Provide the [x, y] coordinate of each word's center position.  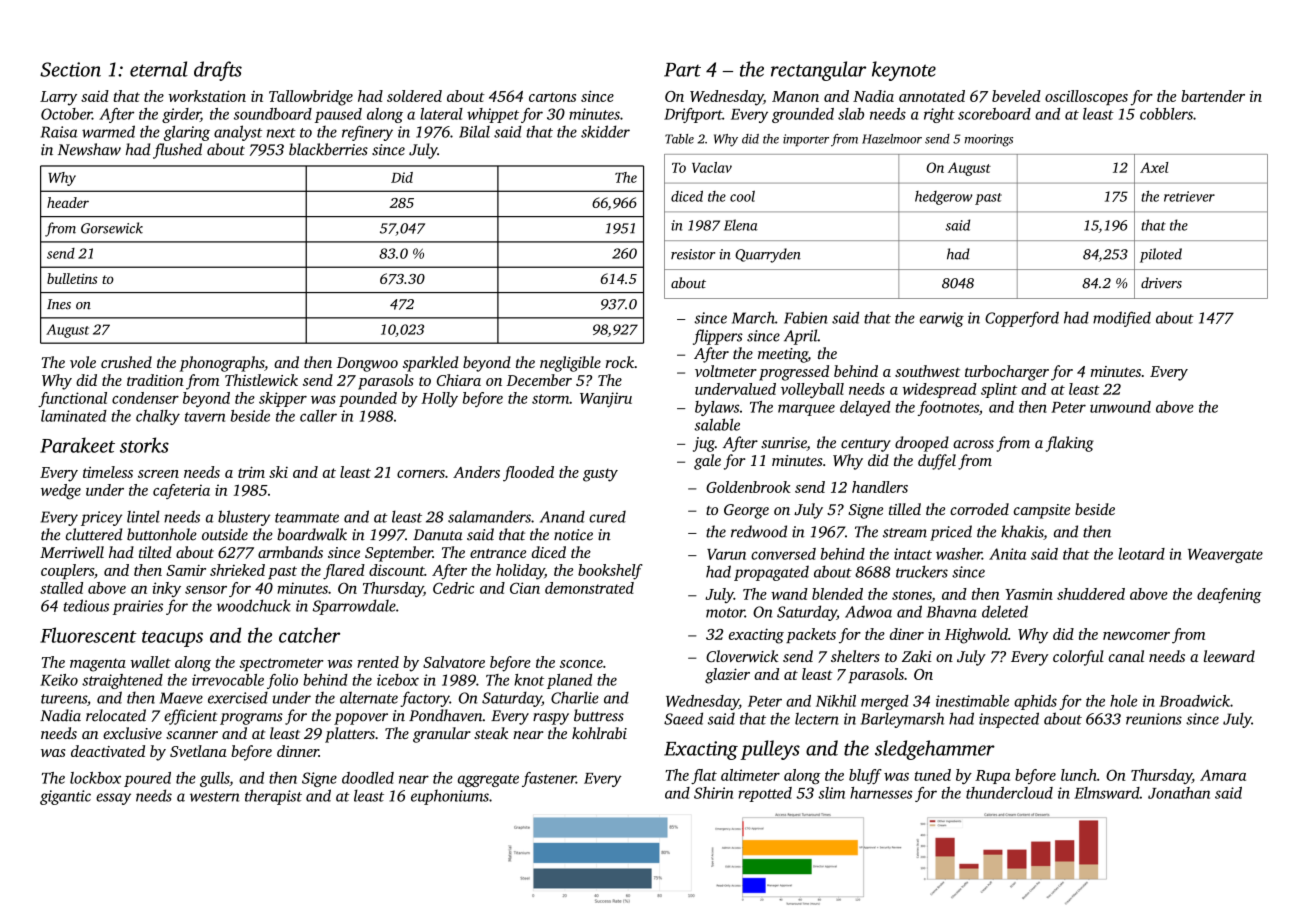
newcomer [1136, 636]
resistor [693, 254]
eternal [159, 69]
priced [951, 533]
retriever [1189, 196]
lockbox [95, 778]
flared [344, 572]
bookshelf [610, 572]
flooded [528, 474]
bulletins [72, 278]
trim [251, 472]
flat [704, 776]
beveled [1016, 96]
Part [682, 70]
